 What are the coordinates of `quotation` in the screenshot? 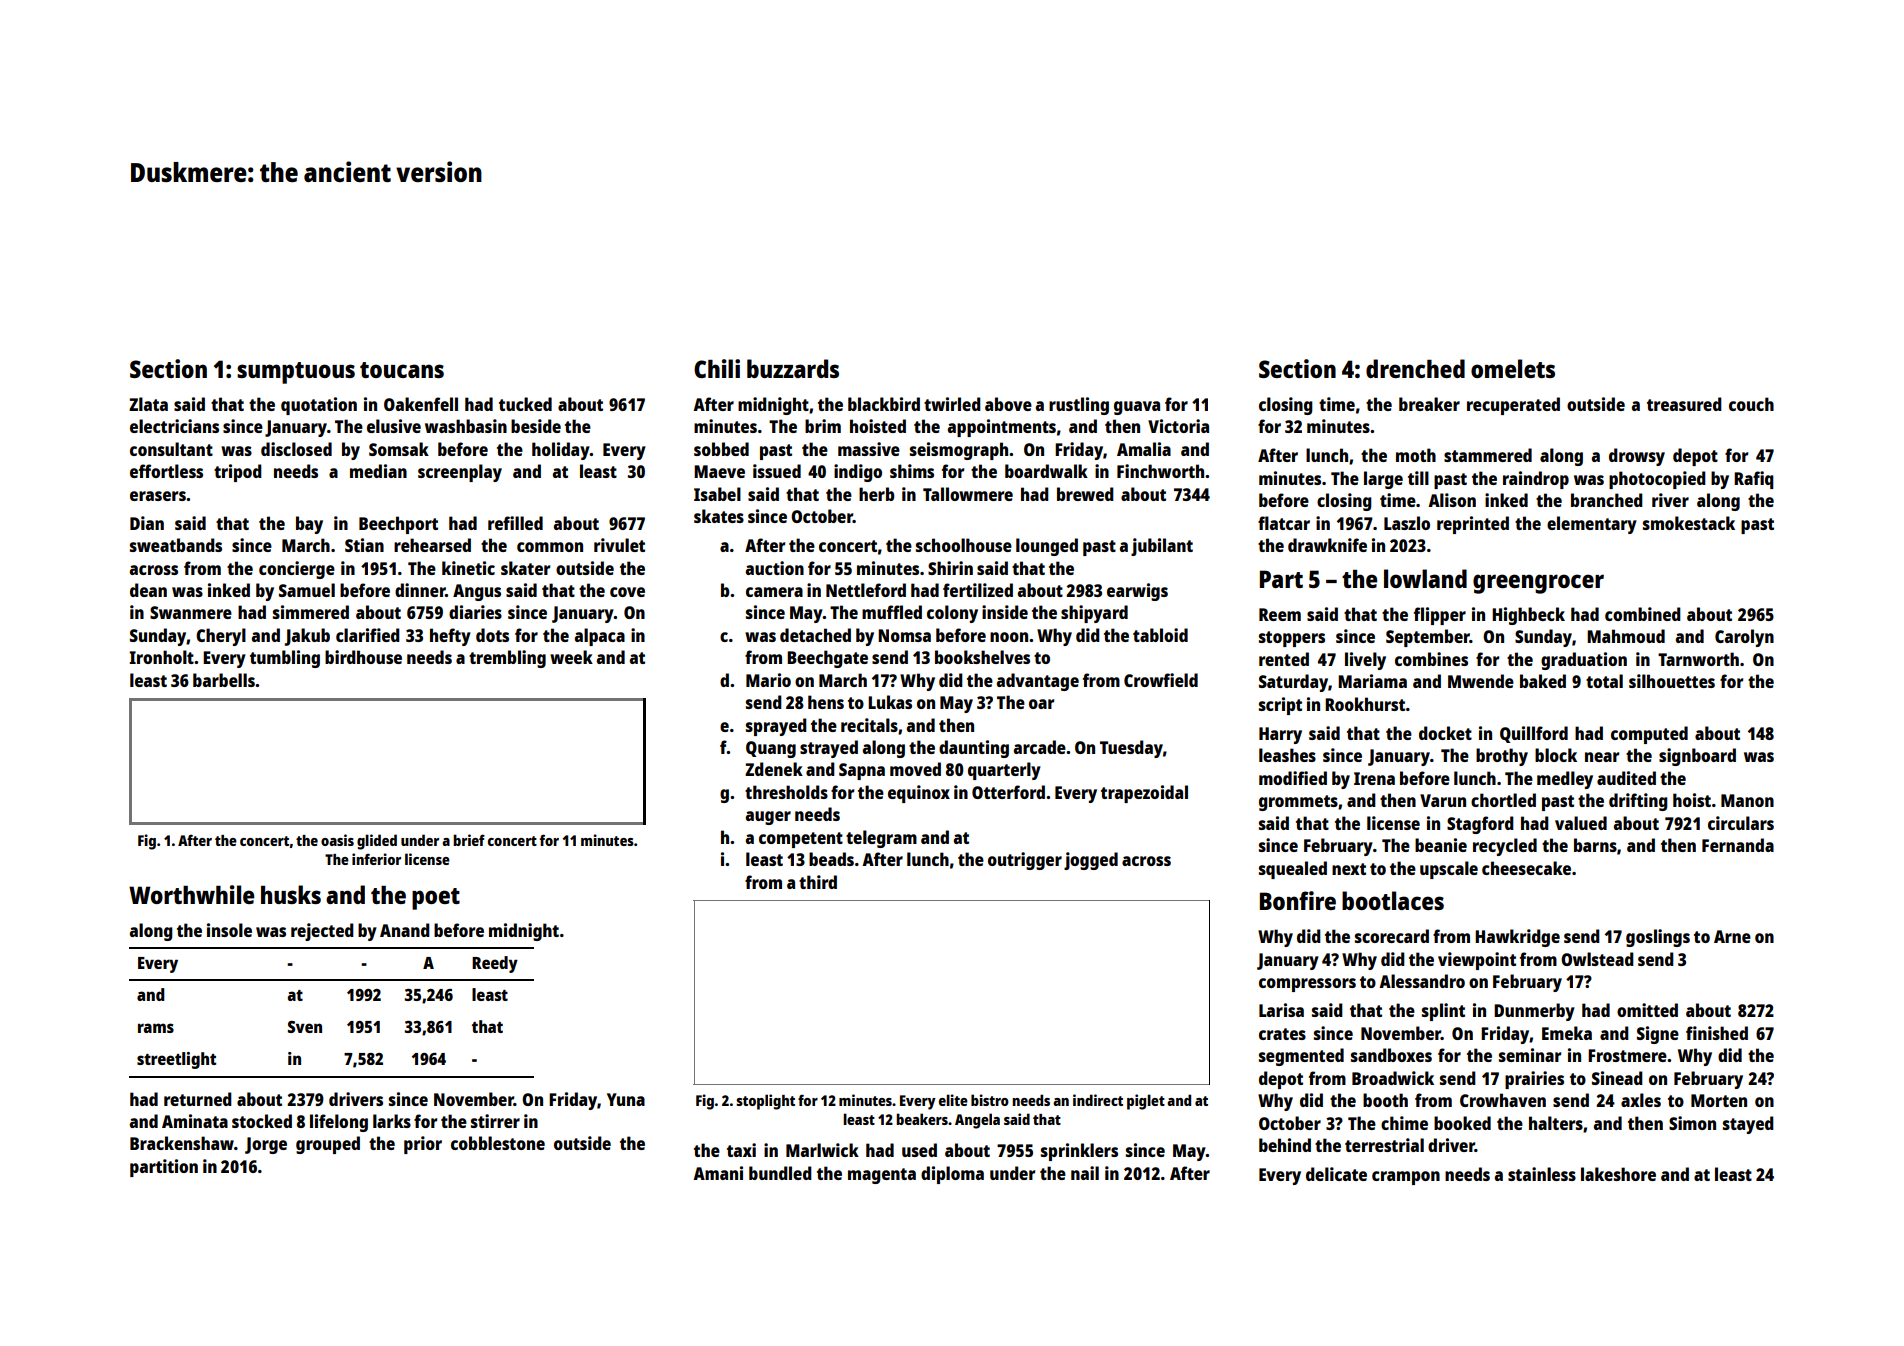 It's located at (319, 406).
